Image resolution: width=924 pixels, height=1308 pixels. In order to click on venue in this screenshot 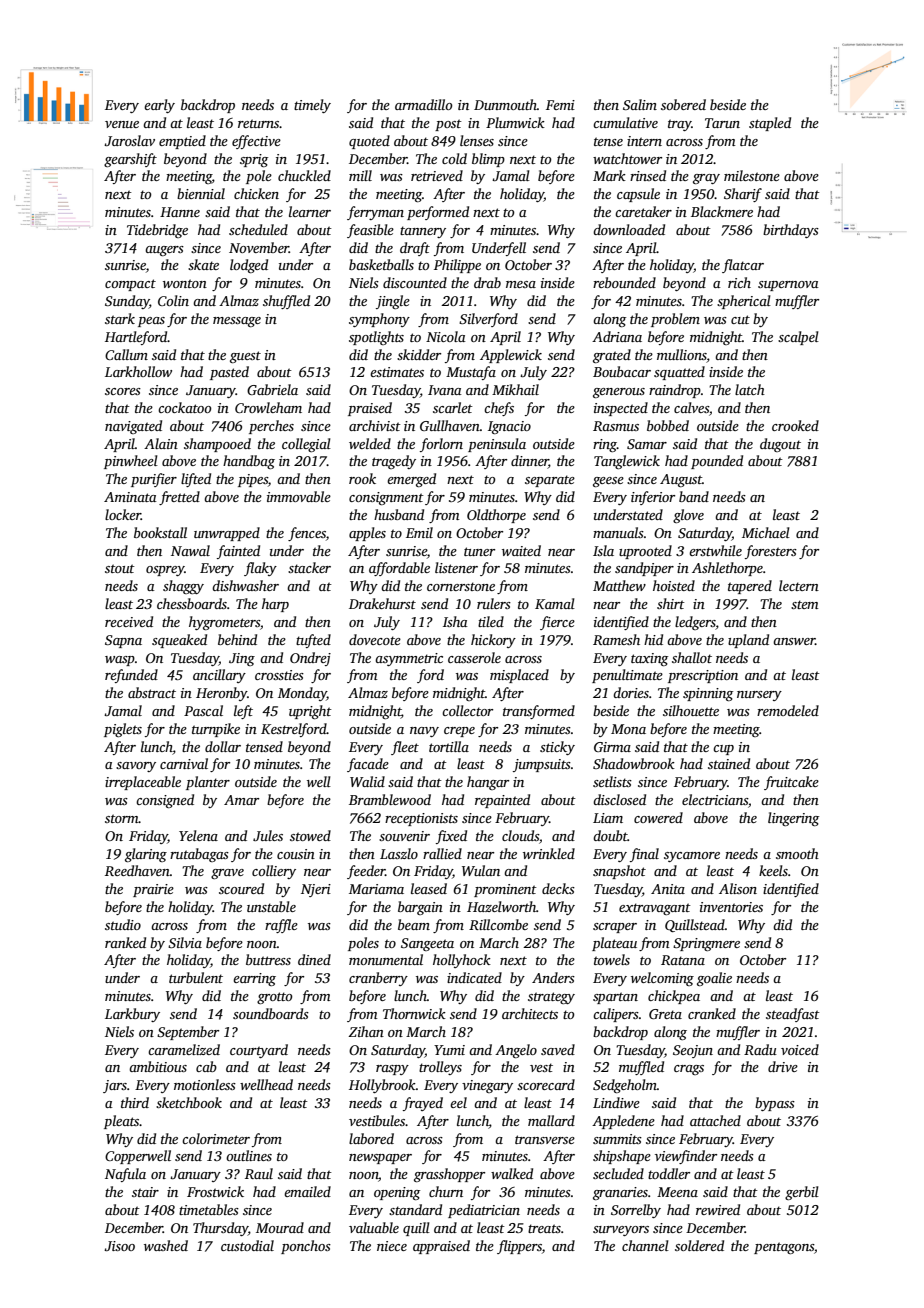, I will do `click(122, 124)`.
